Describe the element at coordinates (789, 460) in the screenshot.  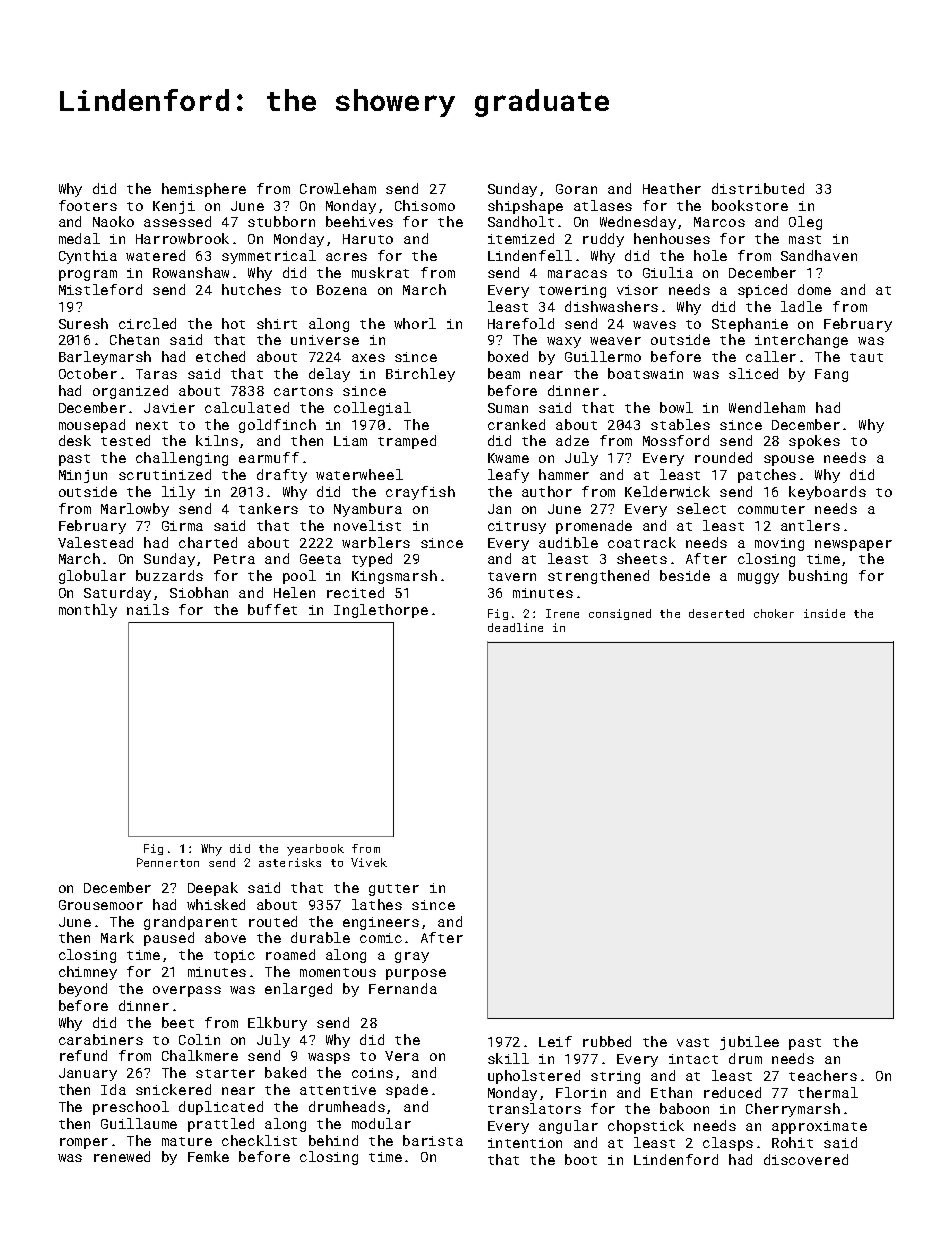
I see `spouse` at that location.
